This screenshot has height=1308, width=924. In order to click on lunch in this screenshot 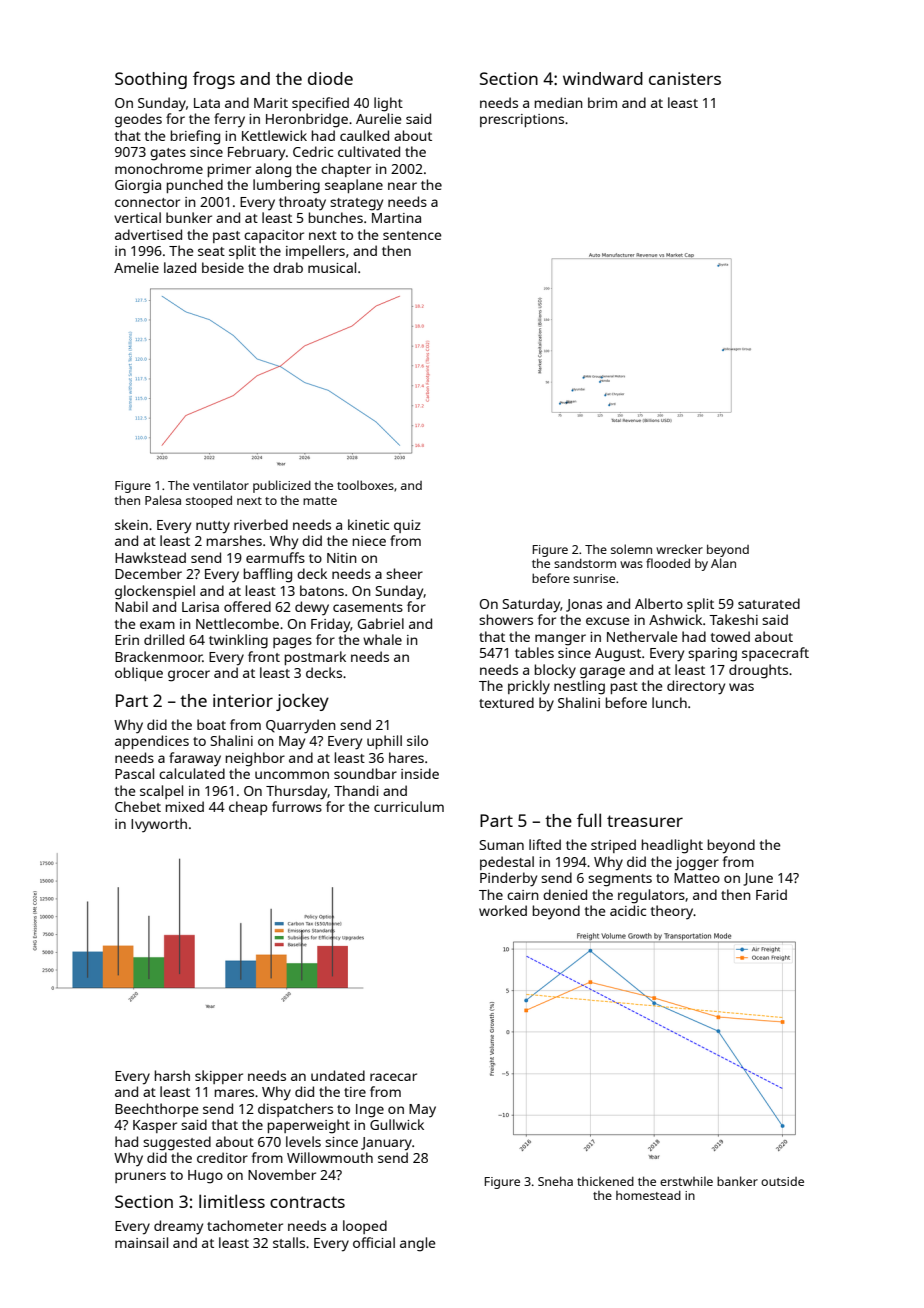, I will do `click(669, 702)`.
